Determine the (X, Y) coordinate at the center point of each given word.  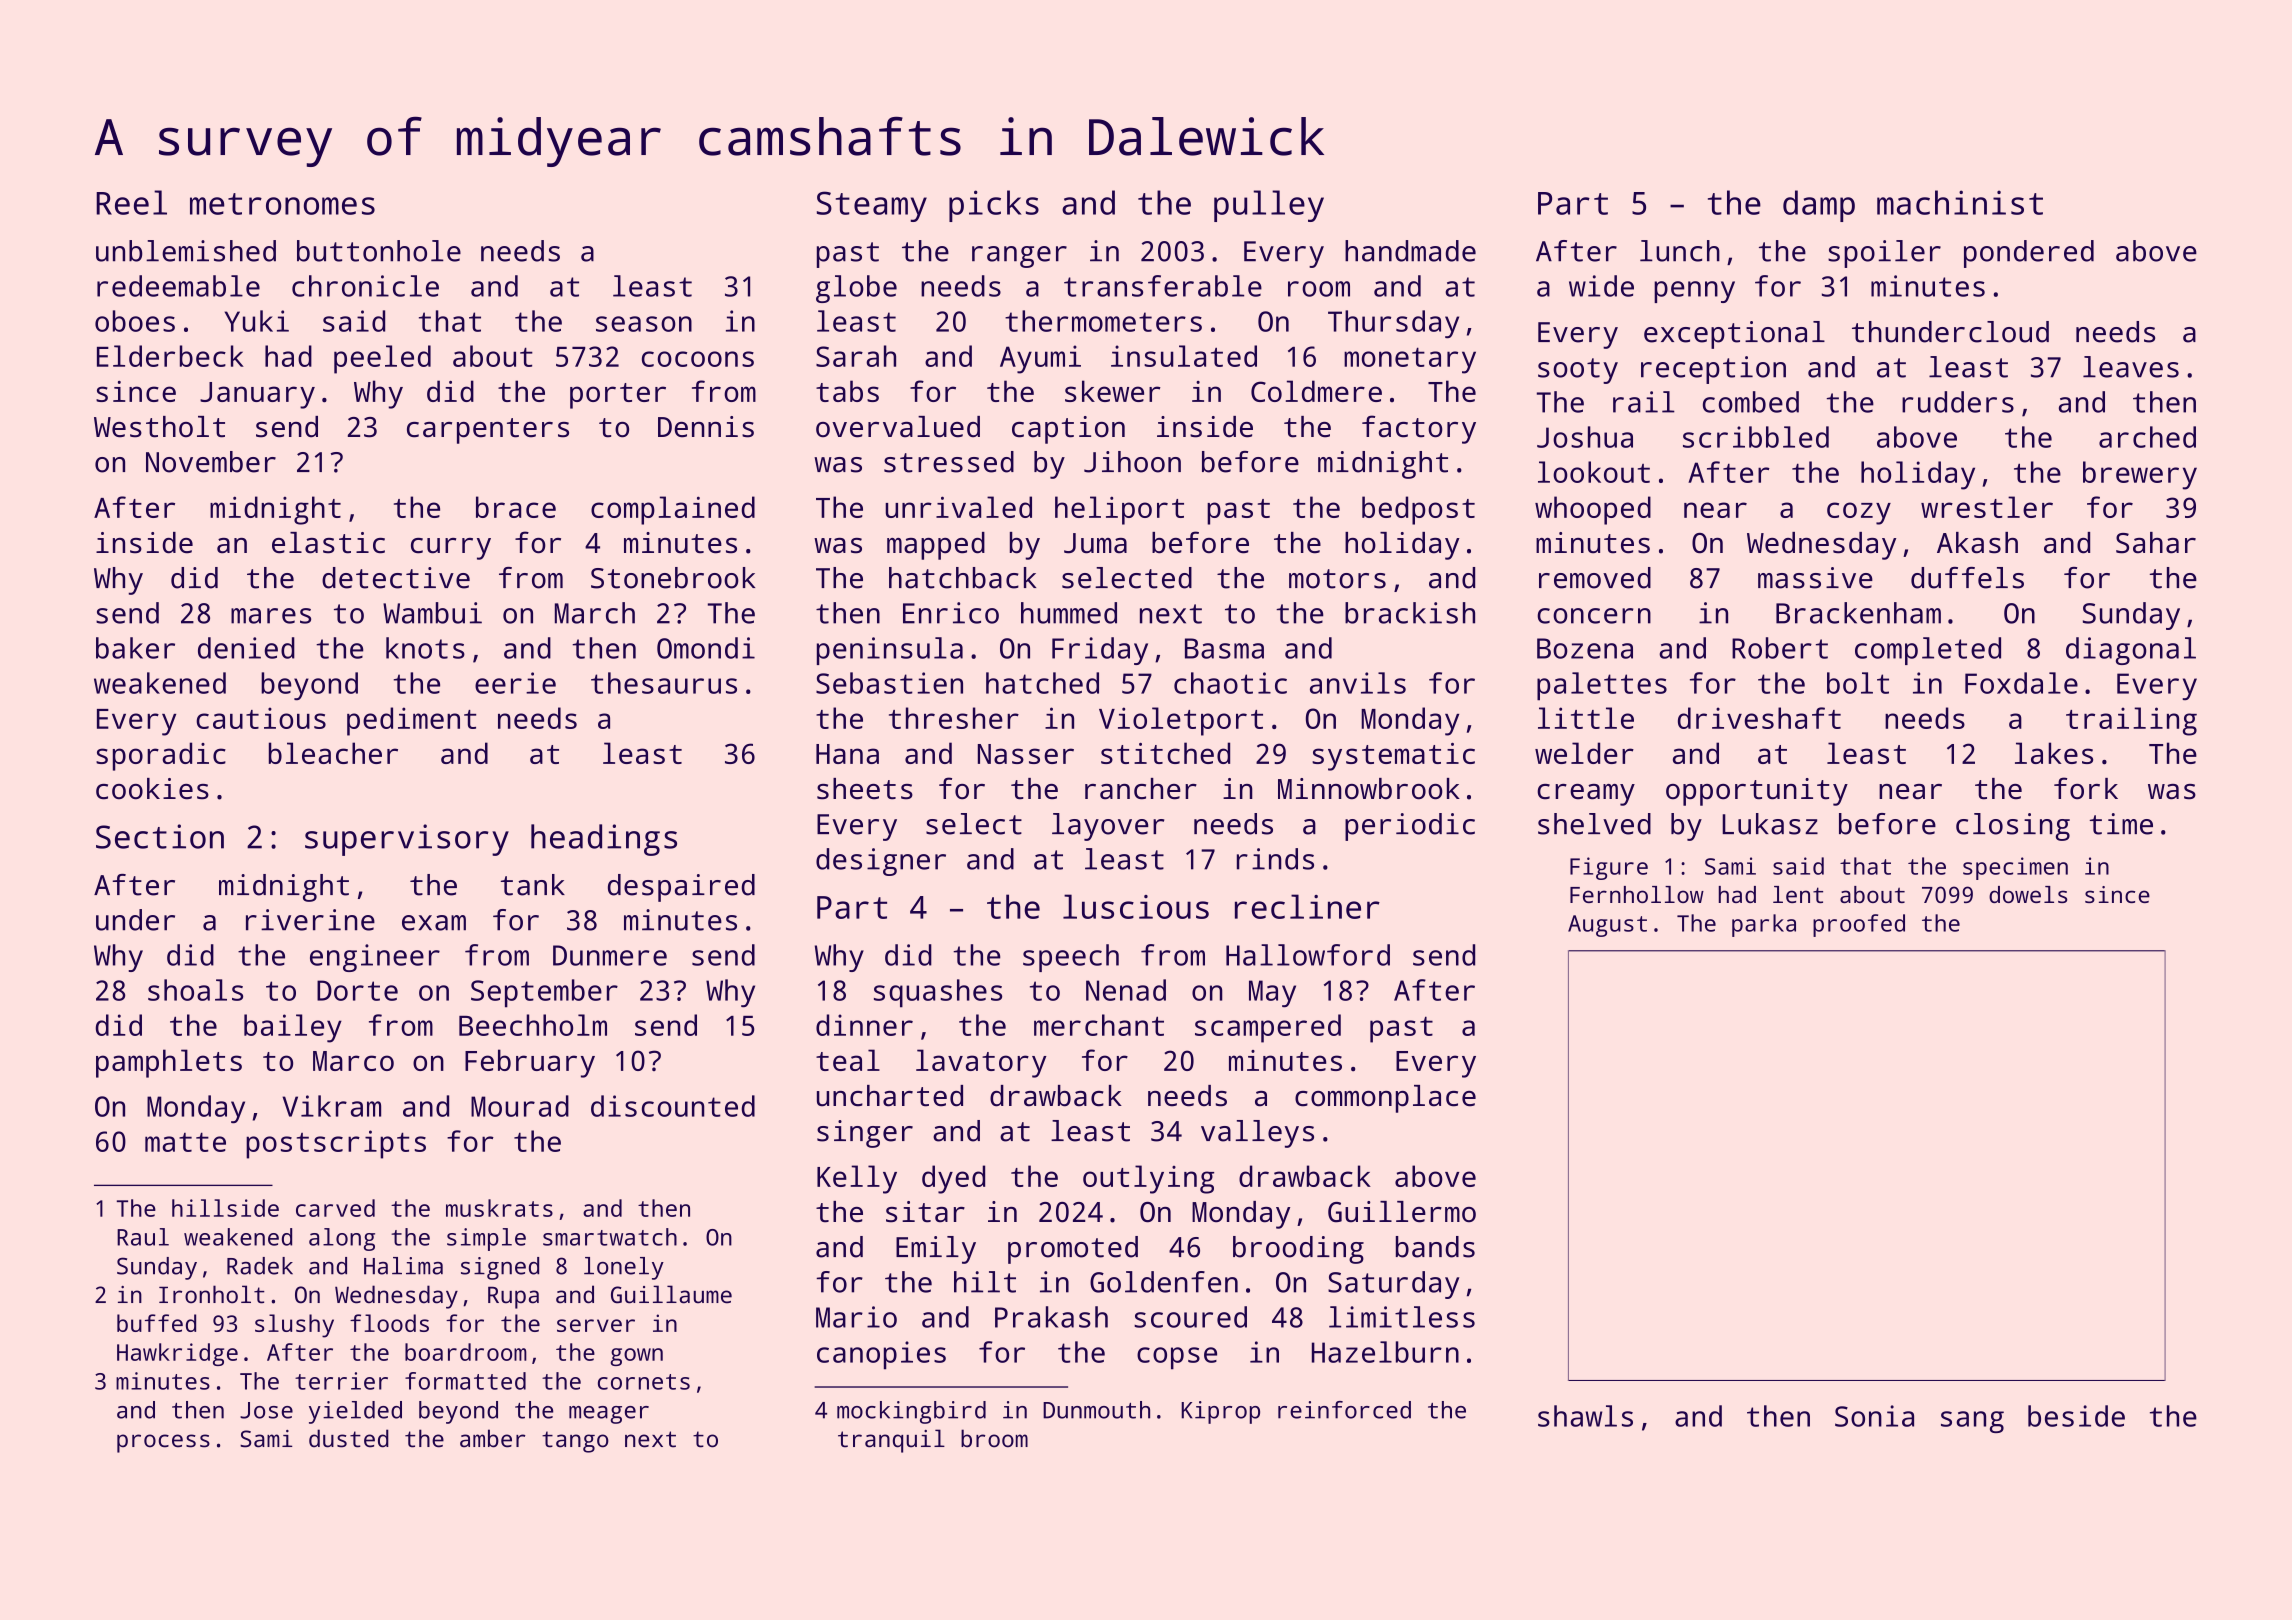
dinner (864, 1025)
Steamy (872, 206)
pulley (1269, 206)
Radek (260, 1266)
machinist (1960, 202)
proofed (1859, 925)
